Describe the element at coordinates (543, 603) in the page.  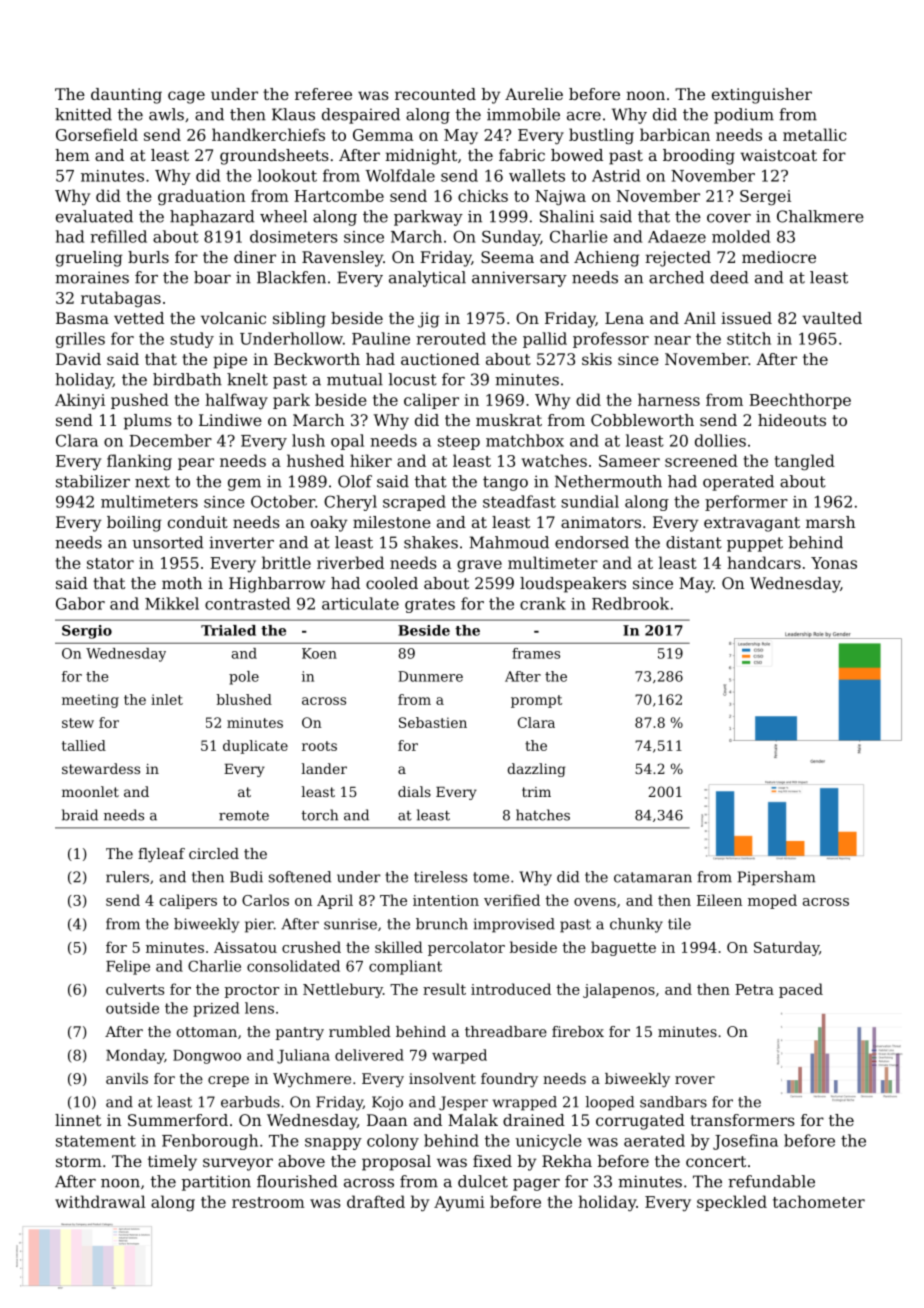
I see `crank` at that location.
